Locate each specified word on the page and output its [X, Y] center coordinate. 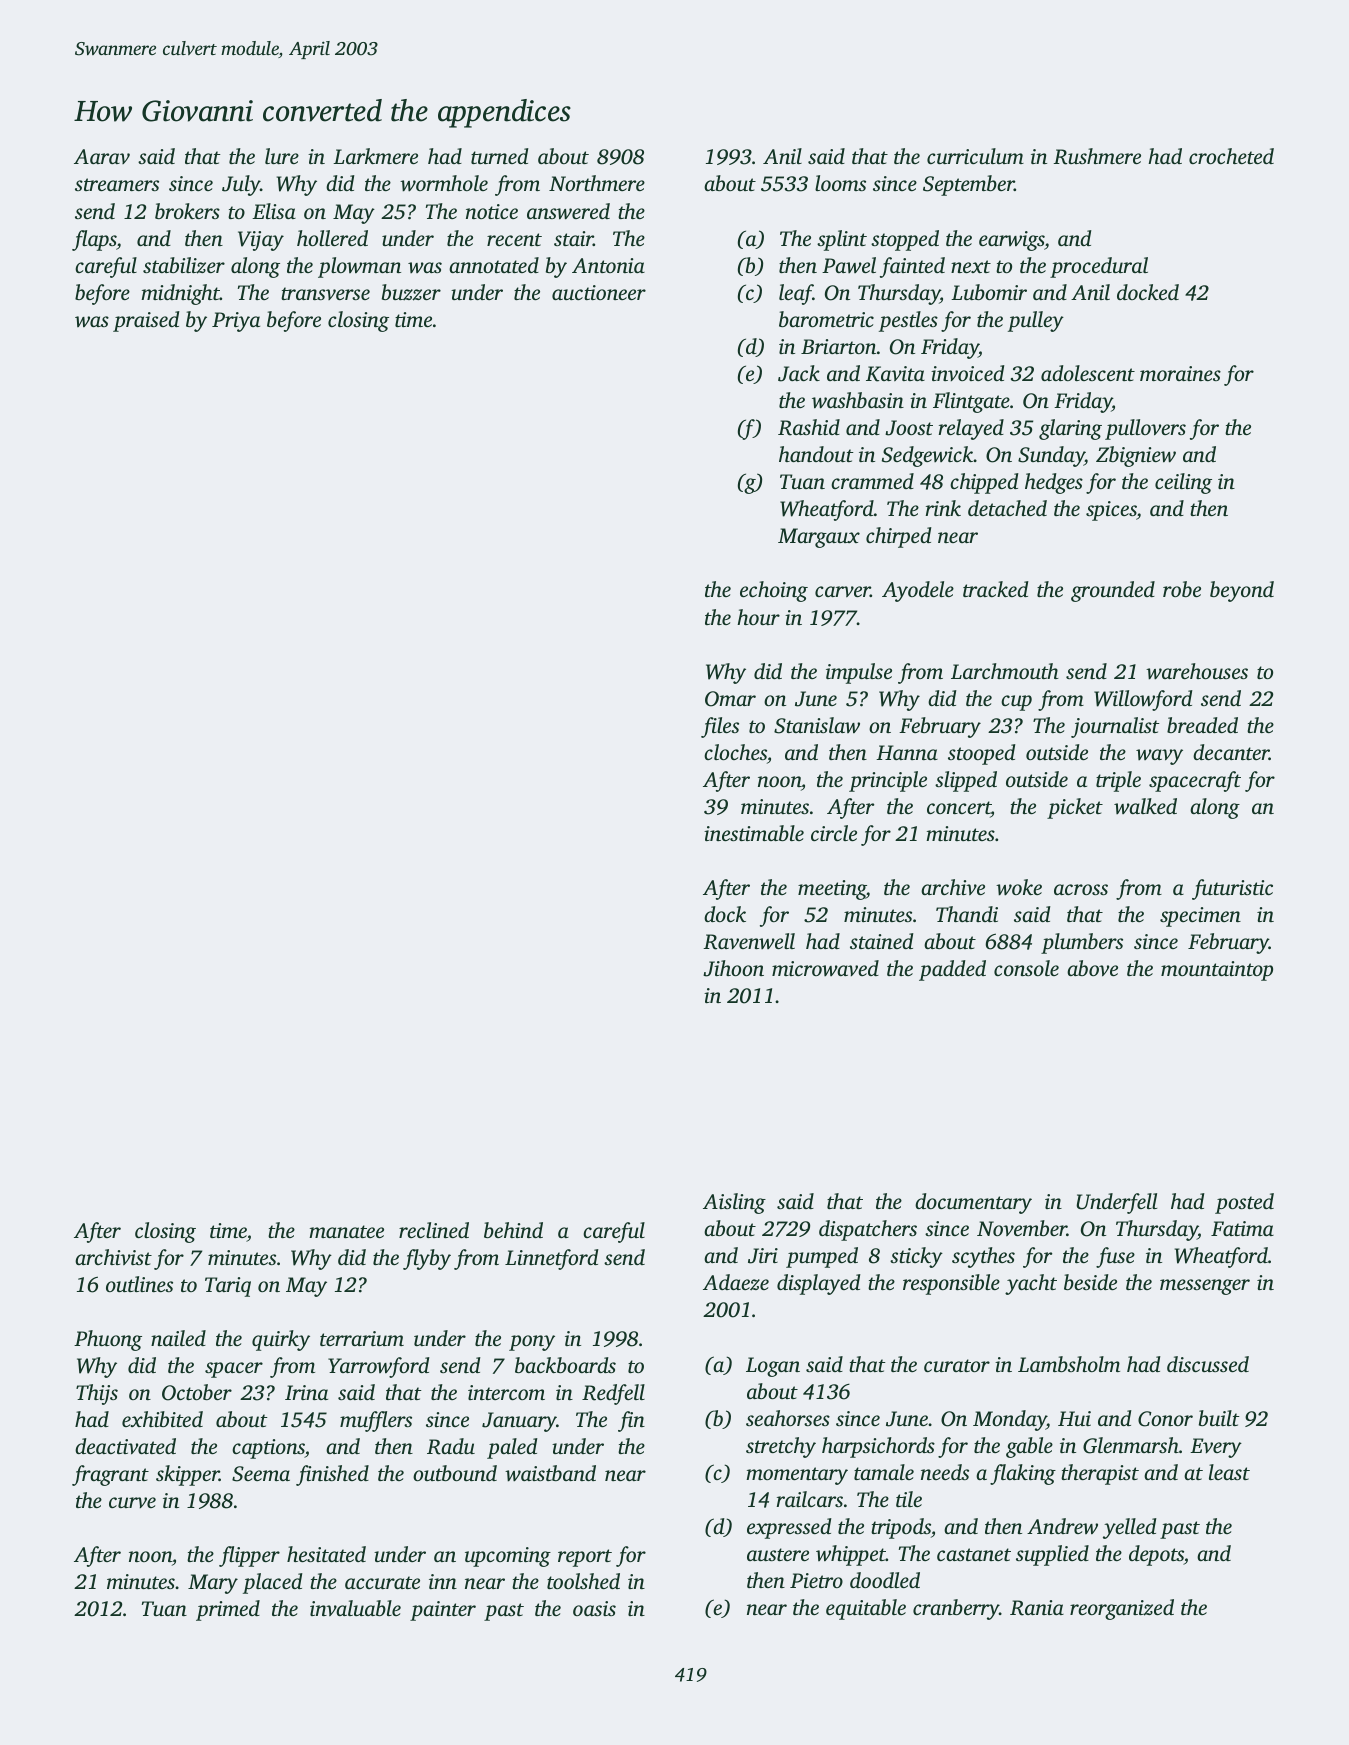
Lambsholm [1069, 1364]
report [585, 1558]
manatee [346, 1231]
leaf [796, 294]
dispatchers [868, 1230]
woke [1019, 887]
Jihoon [733, 968]
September [968, 185]
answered [568, 211]
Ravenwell [749, 941]
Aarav [102, 156]
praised [146, 321]
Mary [213, 1584]
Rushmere [1097, 156]
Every [1216, 1448]
